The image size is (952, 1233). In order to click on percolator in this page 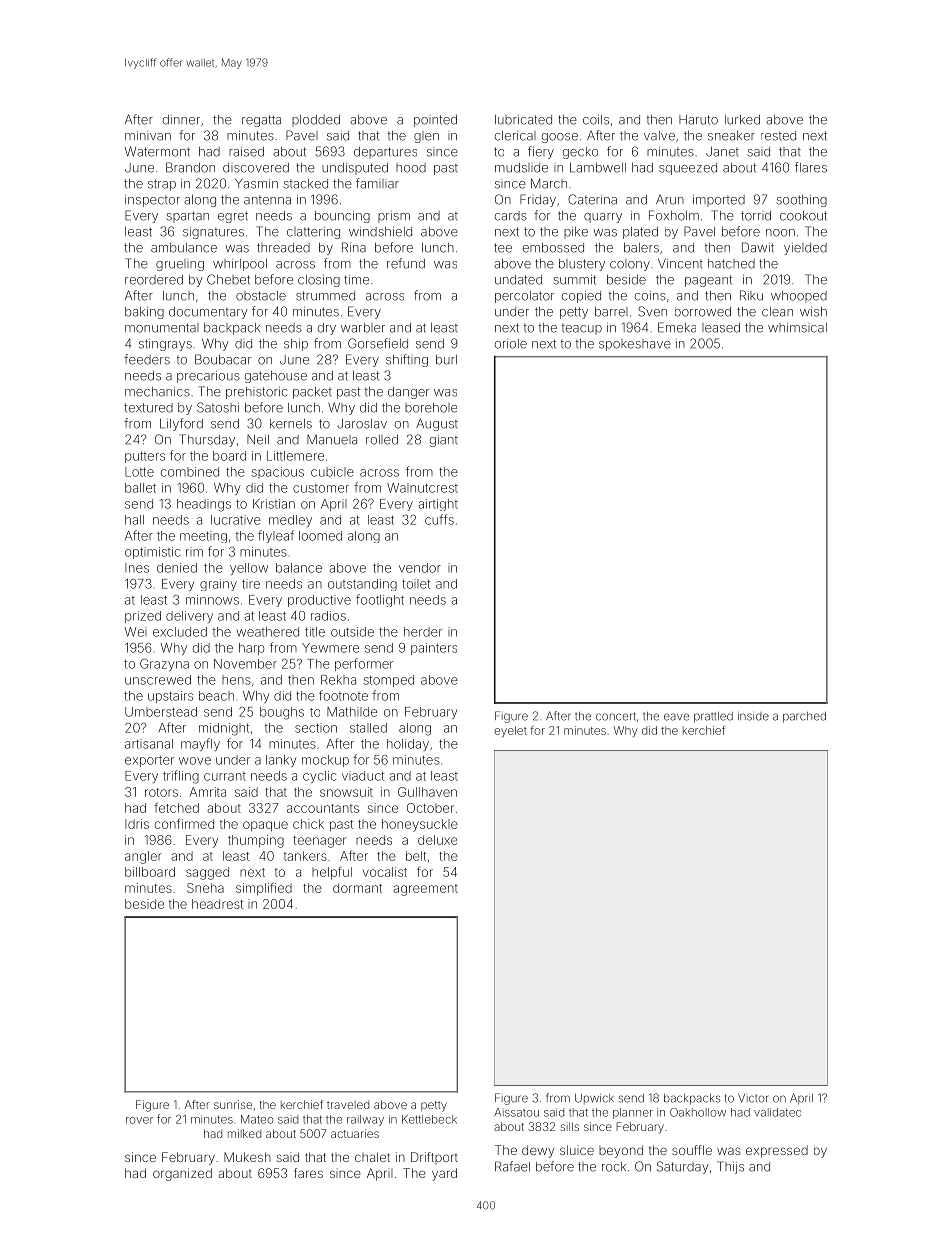, I will do `click(524, 297)`.
